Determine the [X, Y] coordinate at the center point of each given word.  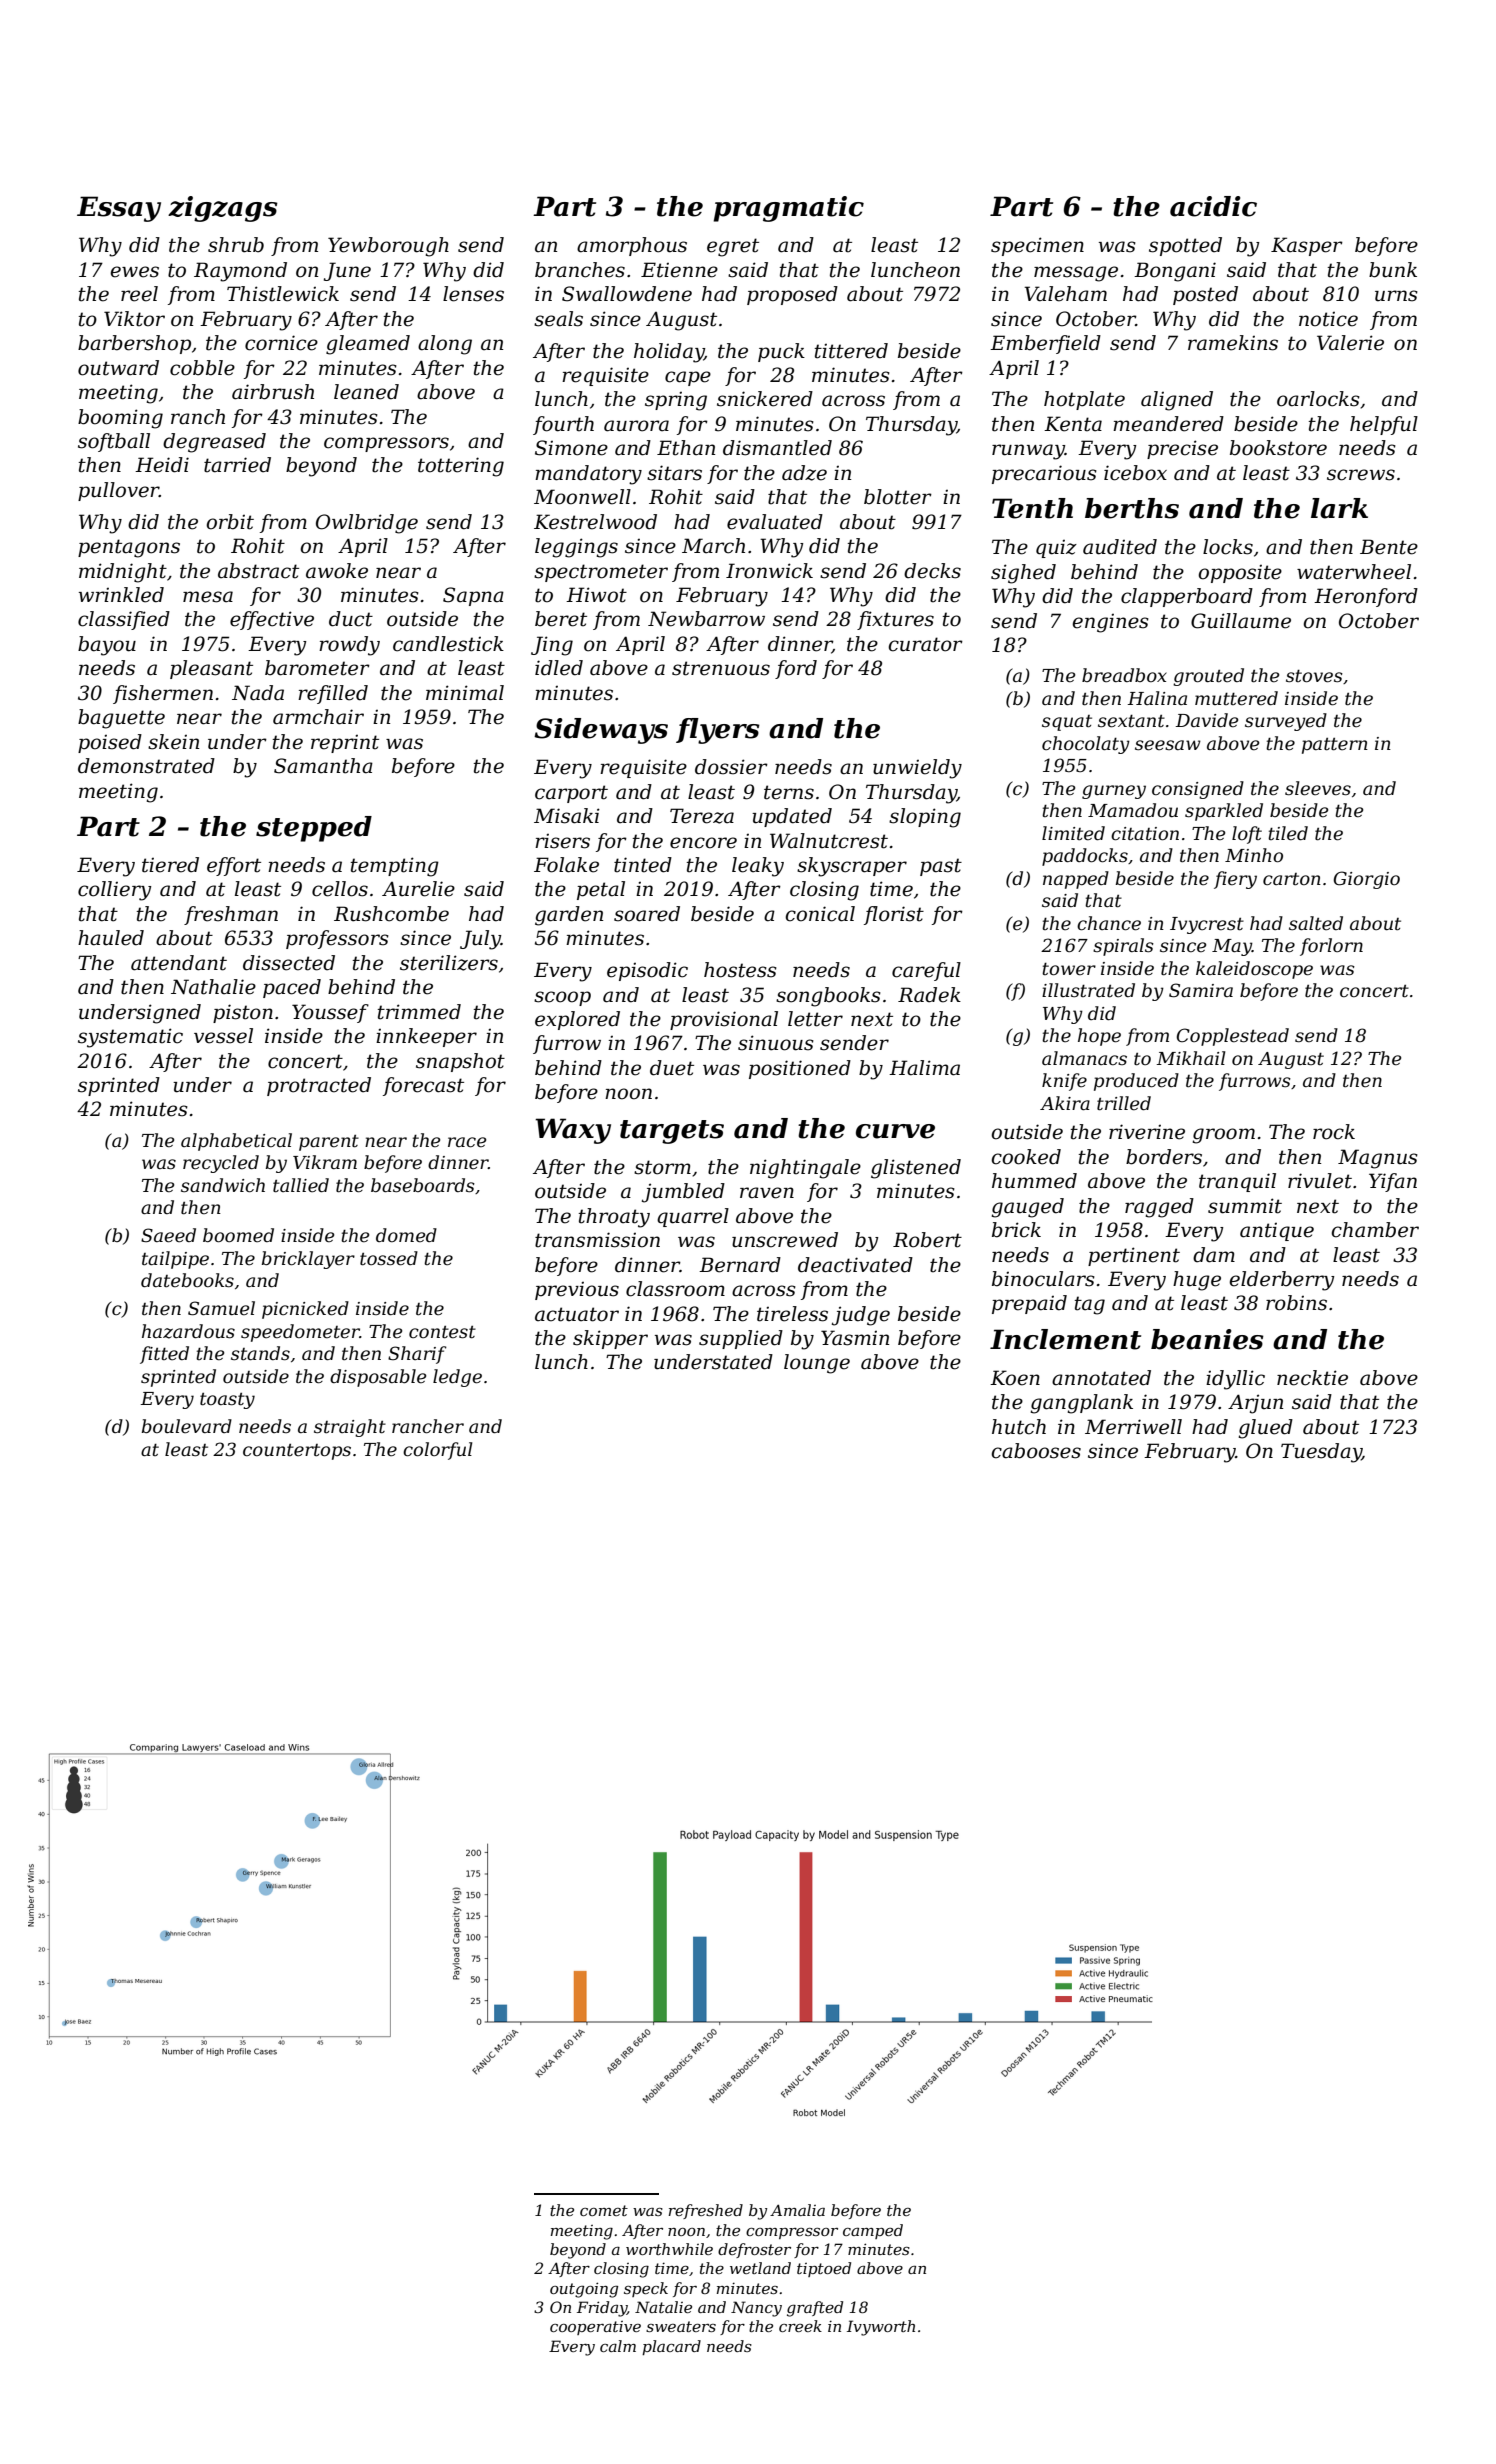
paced [292, 988]
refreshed [706, 2211]
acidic [1213, 206]
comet [604, 2210]
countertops [297, 1452]
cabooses [1036, 1451]
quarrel [693, 1217]
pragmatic [788, 209]
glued [1266, 1429]
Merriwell [1133, 1427]
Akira [1065, 1103]
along [445, 345]
